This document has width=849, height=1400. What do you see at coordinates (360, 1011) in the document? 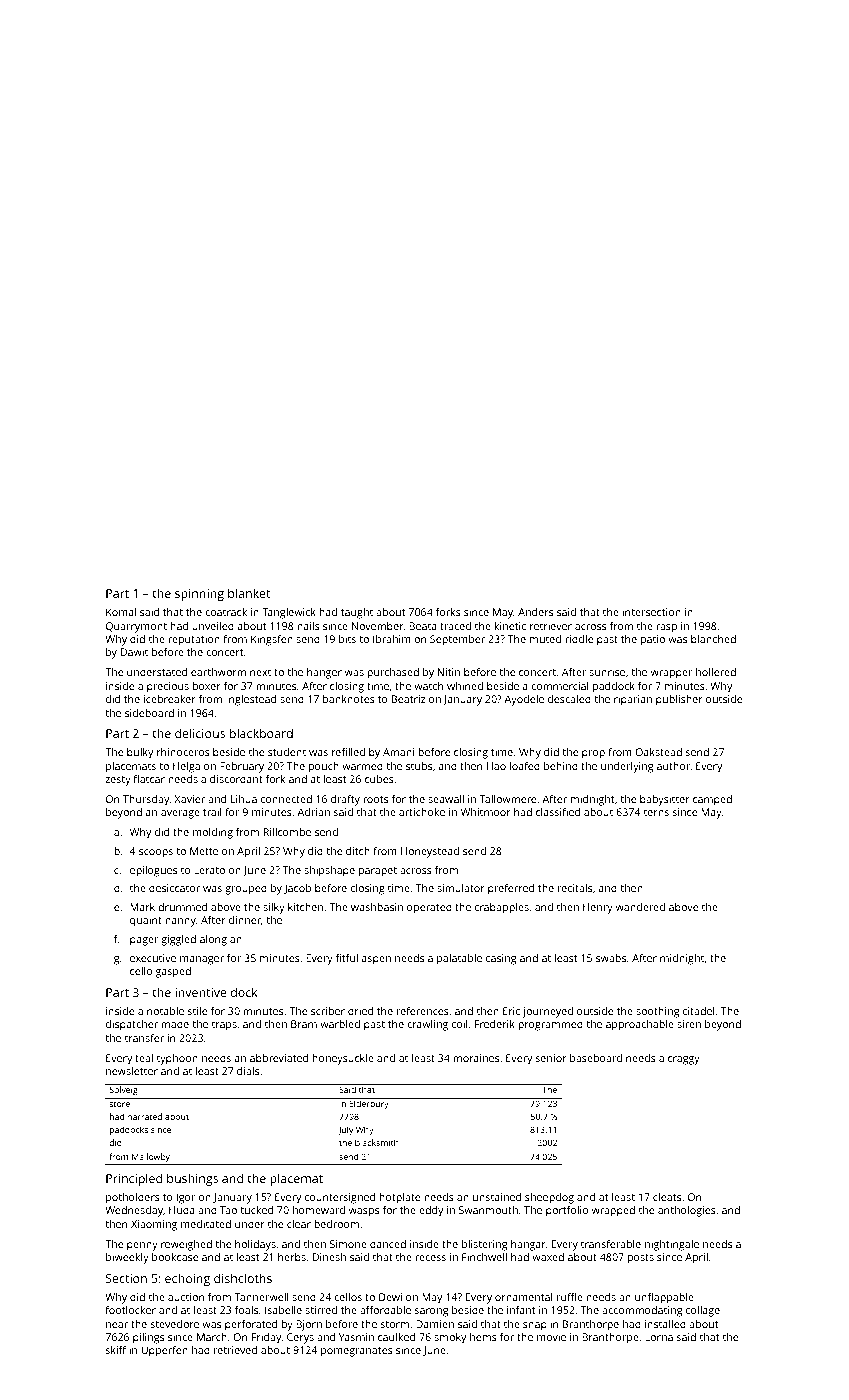
I see `dried` at bounding box center [360, 1011].
